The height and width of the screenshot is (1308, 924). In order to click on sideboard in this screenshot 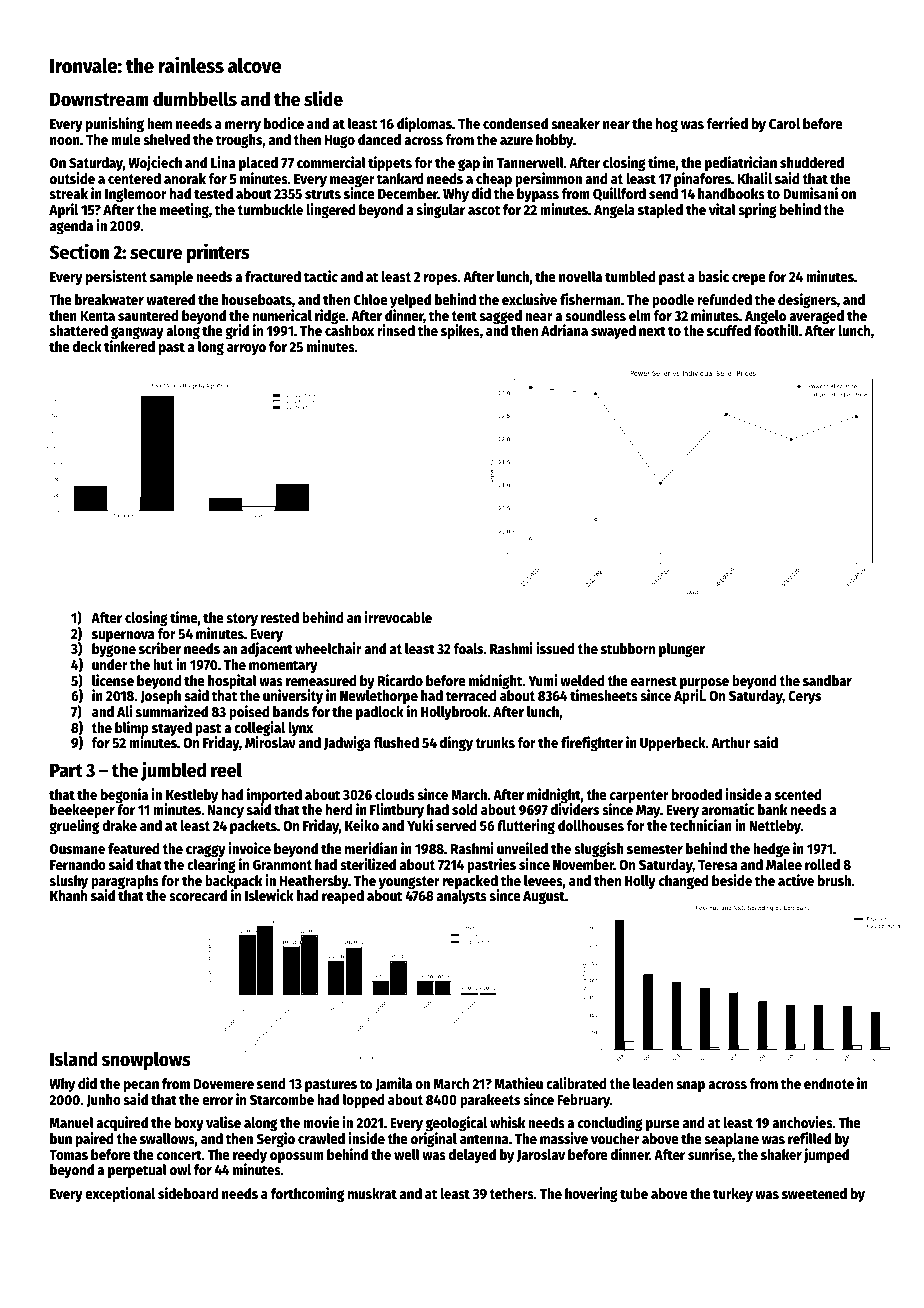, I will do `click(188, 1193)`.
